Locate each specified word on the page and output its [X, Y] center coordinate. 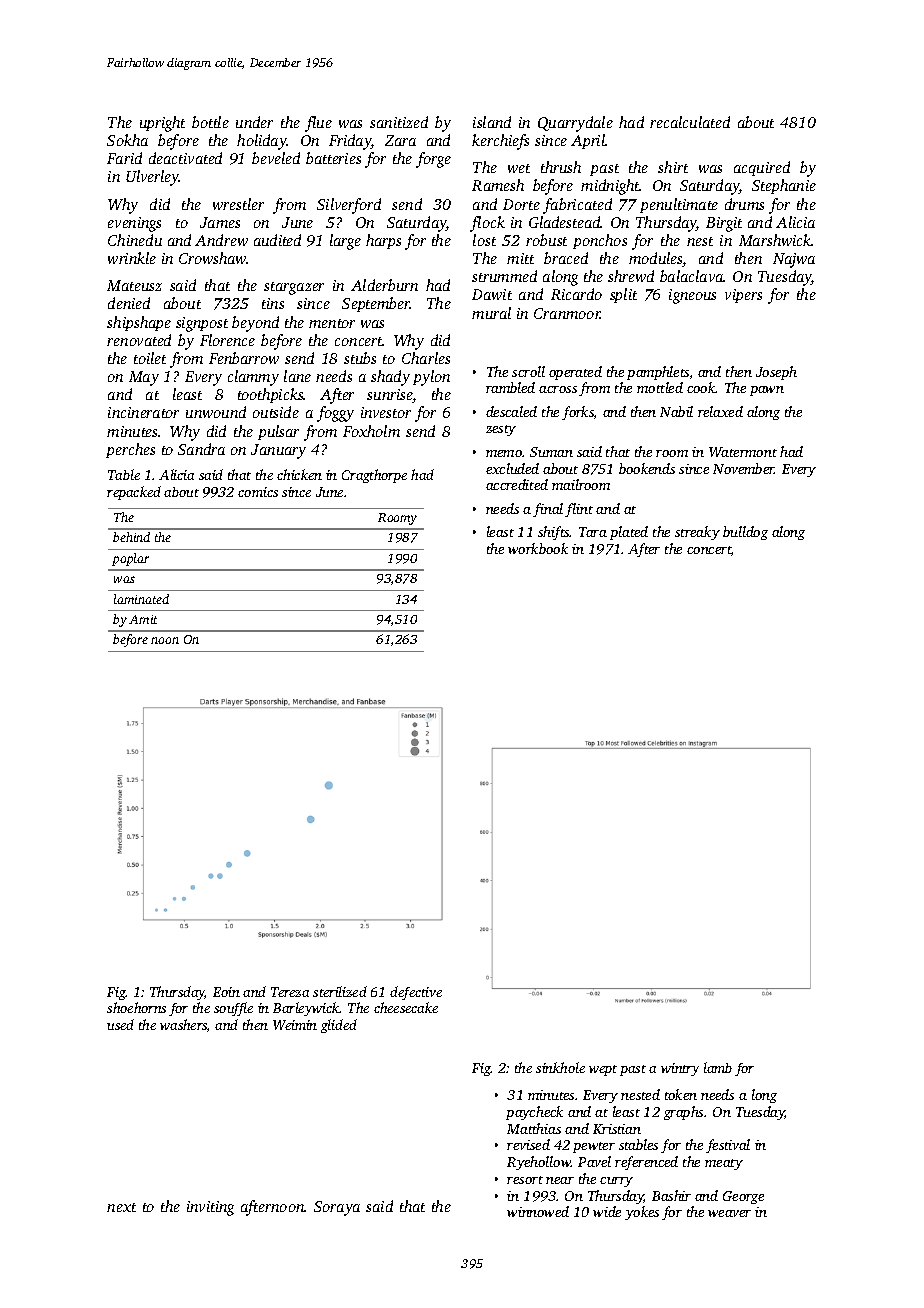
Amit [143, 619]
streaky [697, 533]
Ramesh [498, 185]
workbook [538, 548]
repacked [134, 493]
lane [297, 376]
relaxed [720, 411]
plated [629, 533]
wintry [680, 1069]
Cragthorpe [374, 476]
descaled [511, 411]
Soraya [337, 1208]
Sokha [127, 140]
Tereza [290, 992]
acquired [762, 168]
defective [416, 993]
